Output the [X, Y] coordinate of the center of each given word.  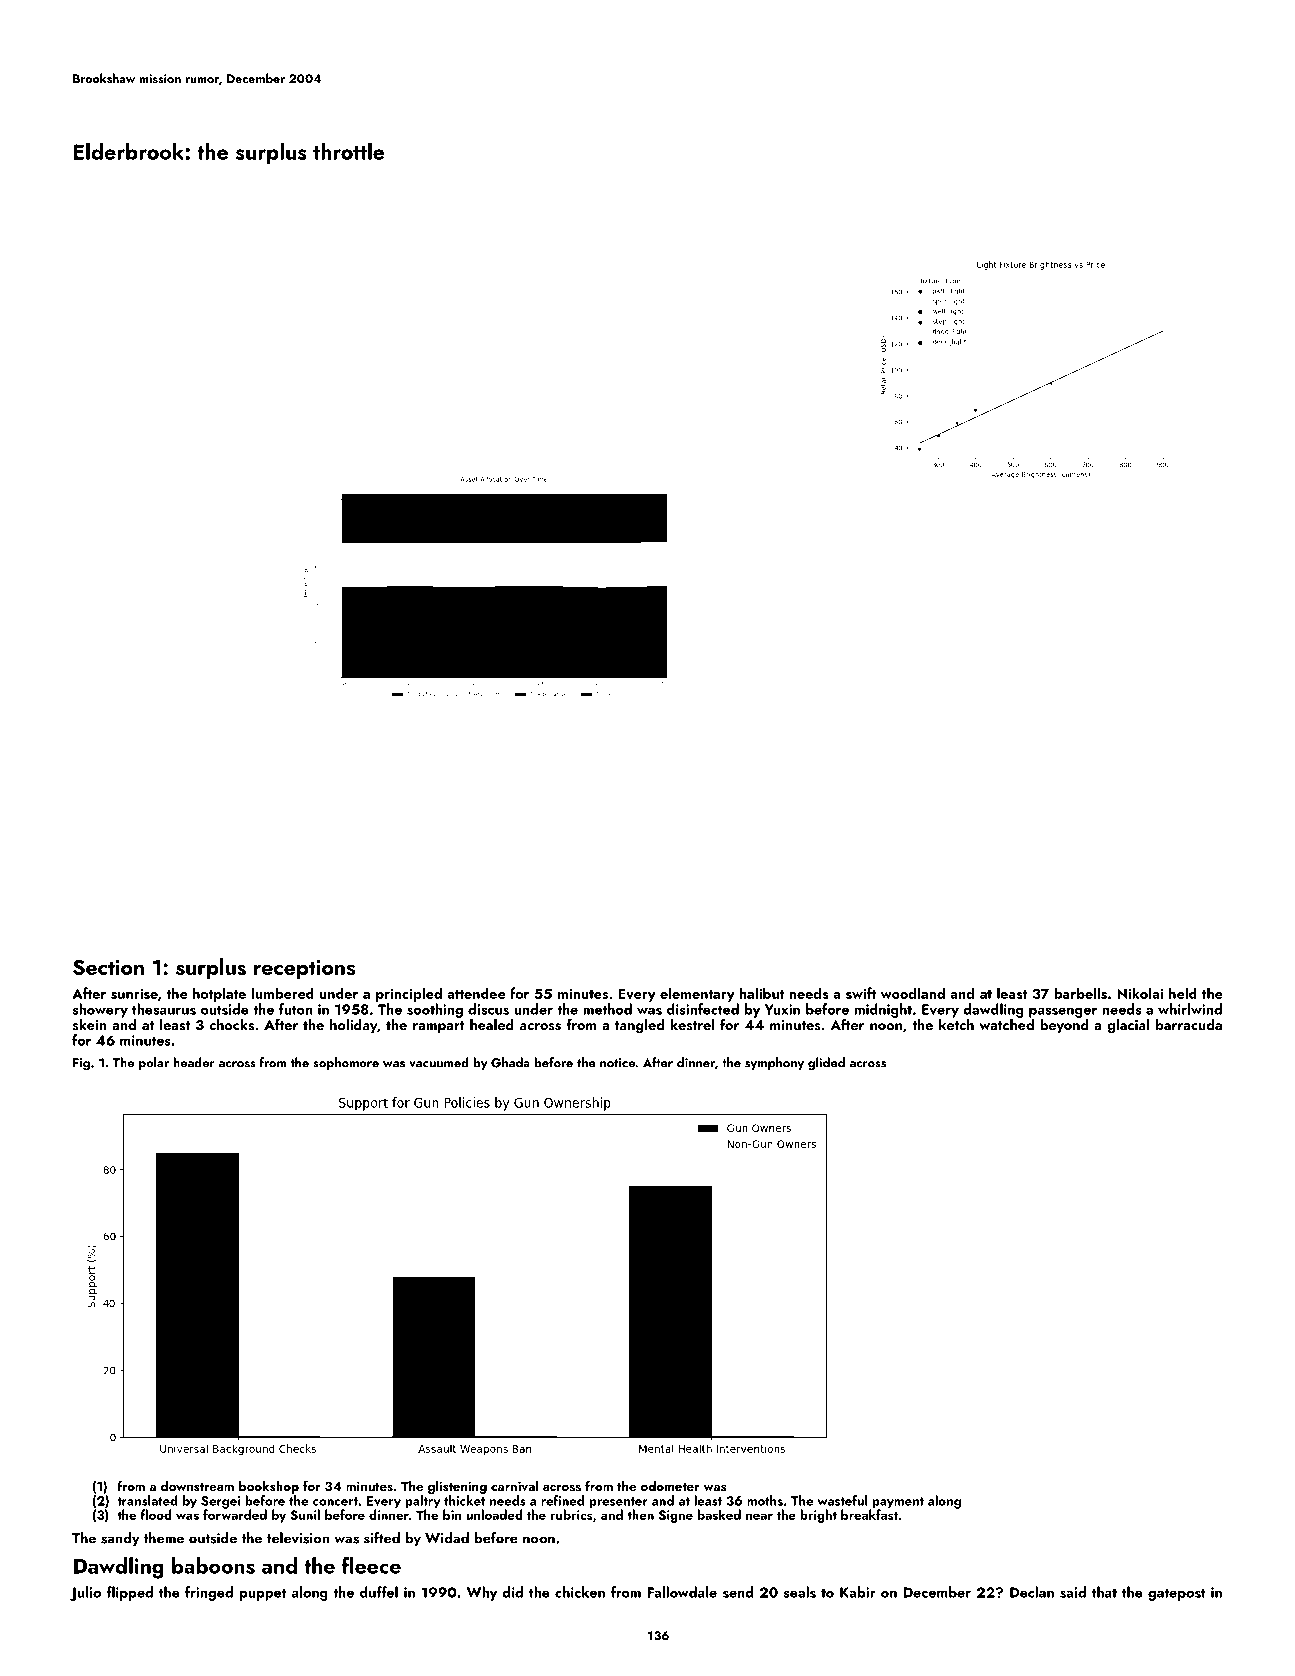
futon [296, 1009]
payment [898, 1503]
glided [826, 1064]
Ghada [510, 1062]
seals [800, 1592]
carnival [514, 1486]
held [1183, 993]
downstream [197, 1485]
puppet [263, 1594]
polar [154, 1063]
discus [488, 1009]
